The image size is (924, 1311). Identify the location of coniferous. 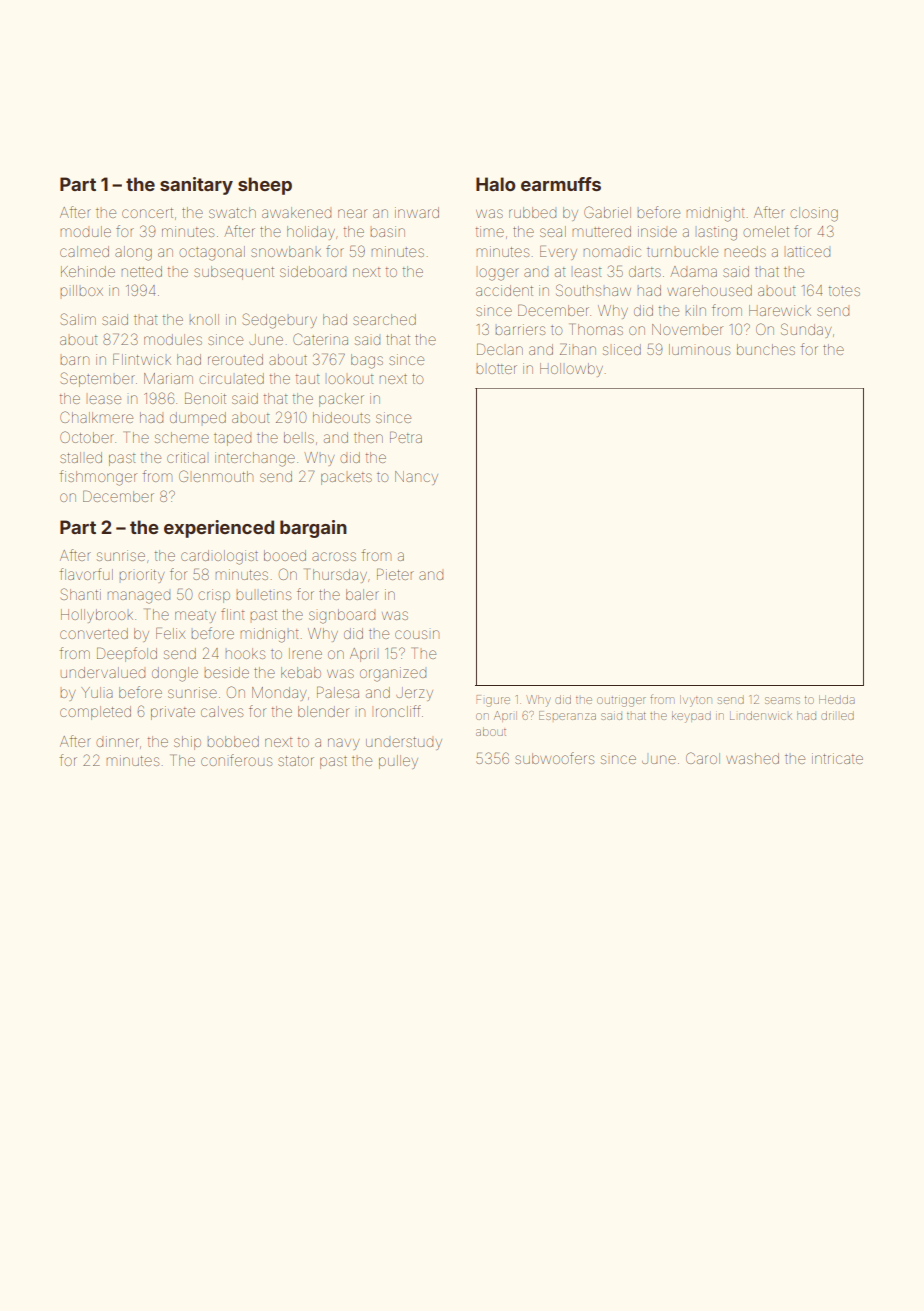
(236, 760).
